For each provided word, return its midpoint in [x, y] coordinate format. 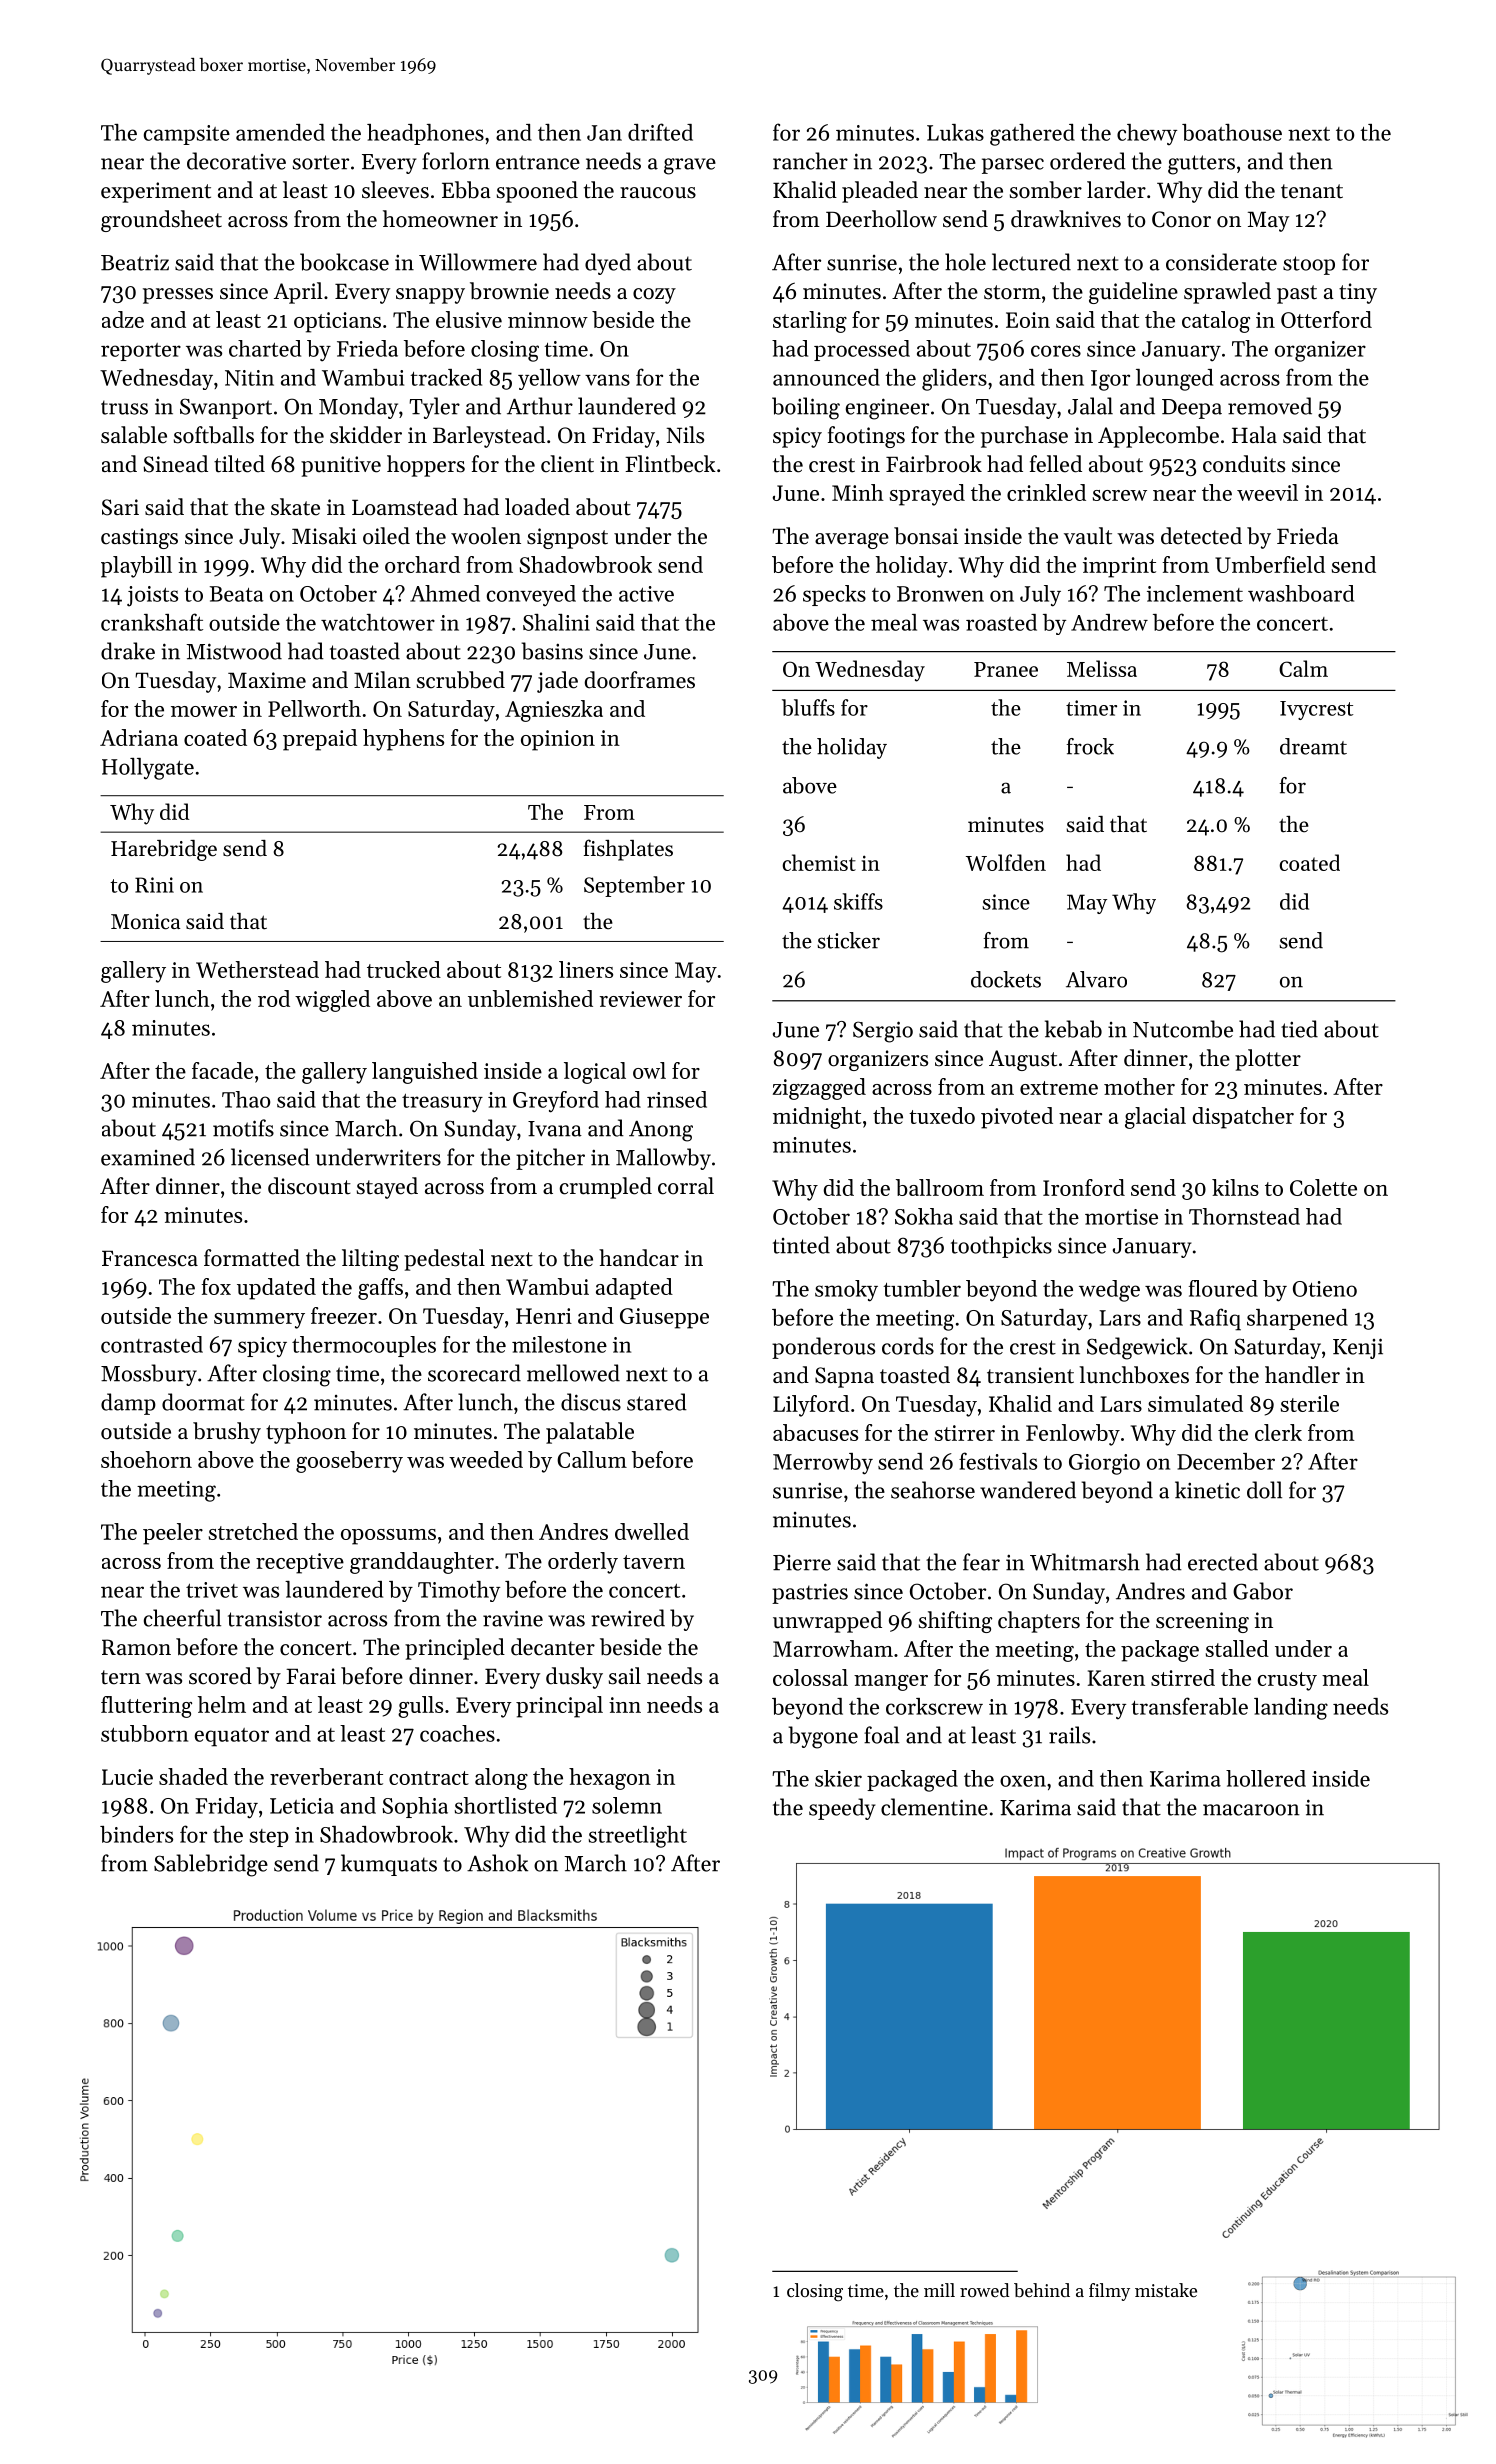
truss [124, 407]
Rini [154, 885]
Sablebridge [211, 1865]
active [646, 594]
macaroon [1251, 1810]
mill [939, 2290]
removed [1270, 406]
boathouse [1232, 132]
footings [866, 437]
